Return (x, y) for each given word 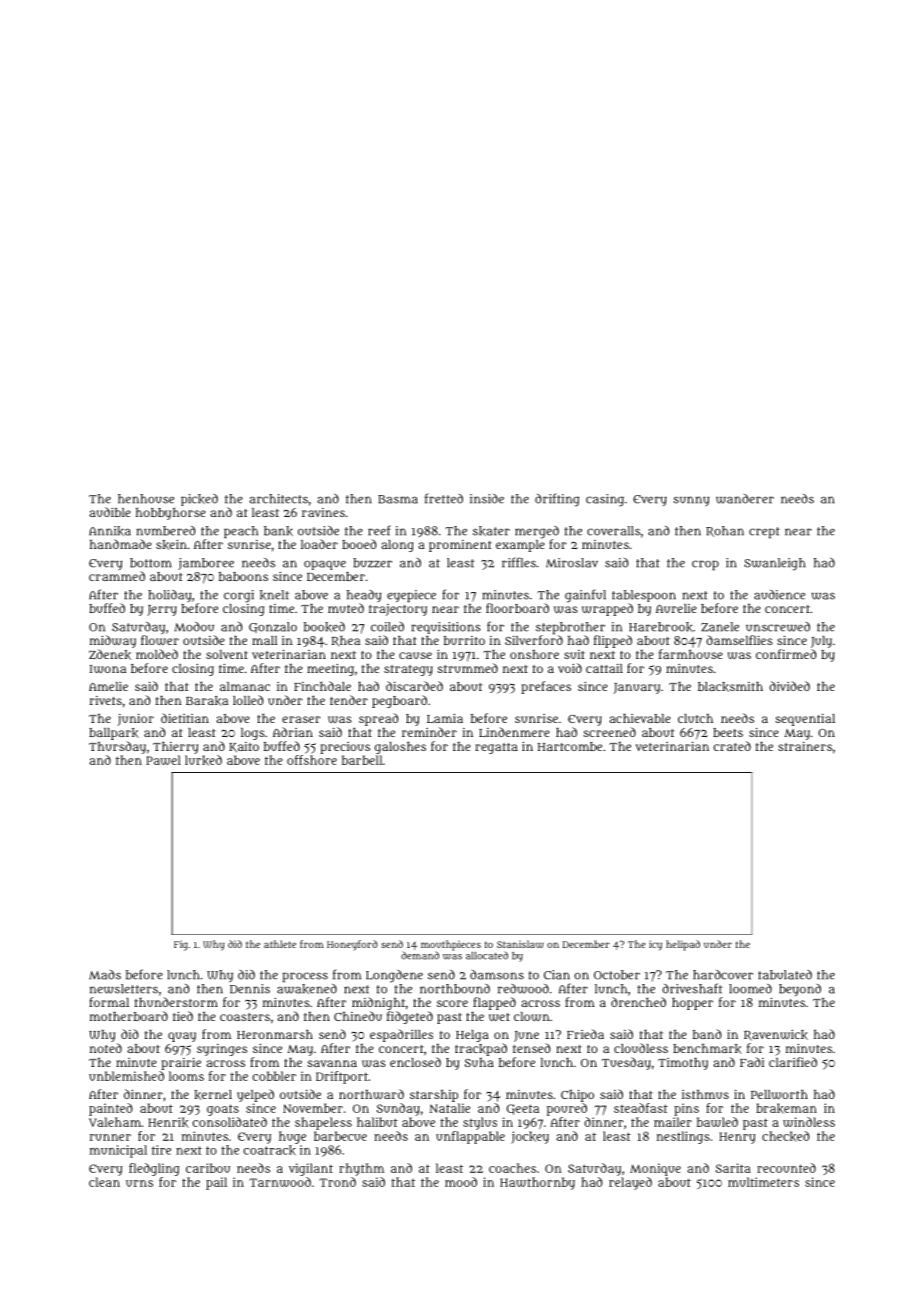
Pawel (163, 760)
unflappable (470, 1137)
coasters (245, 1017)
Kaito (244, 747)
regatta (496, 748)
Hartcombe (570, 746)
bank (278, 531)
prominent (460, 546)
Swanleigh (774, 564)
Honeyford (352, 945)
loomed (750, 989)
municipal (118, 1151)
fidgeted (410, 1017)
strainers (805, 746)
